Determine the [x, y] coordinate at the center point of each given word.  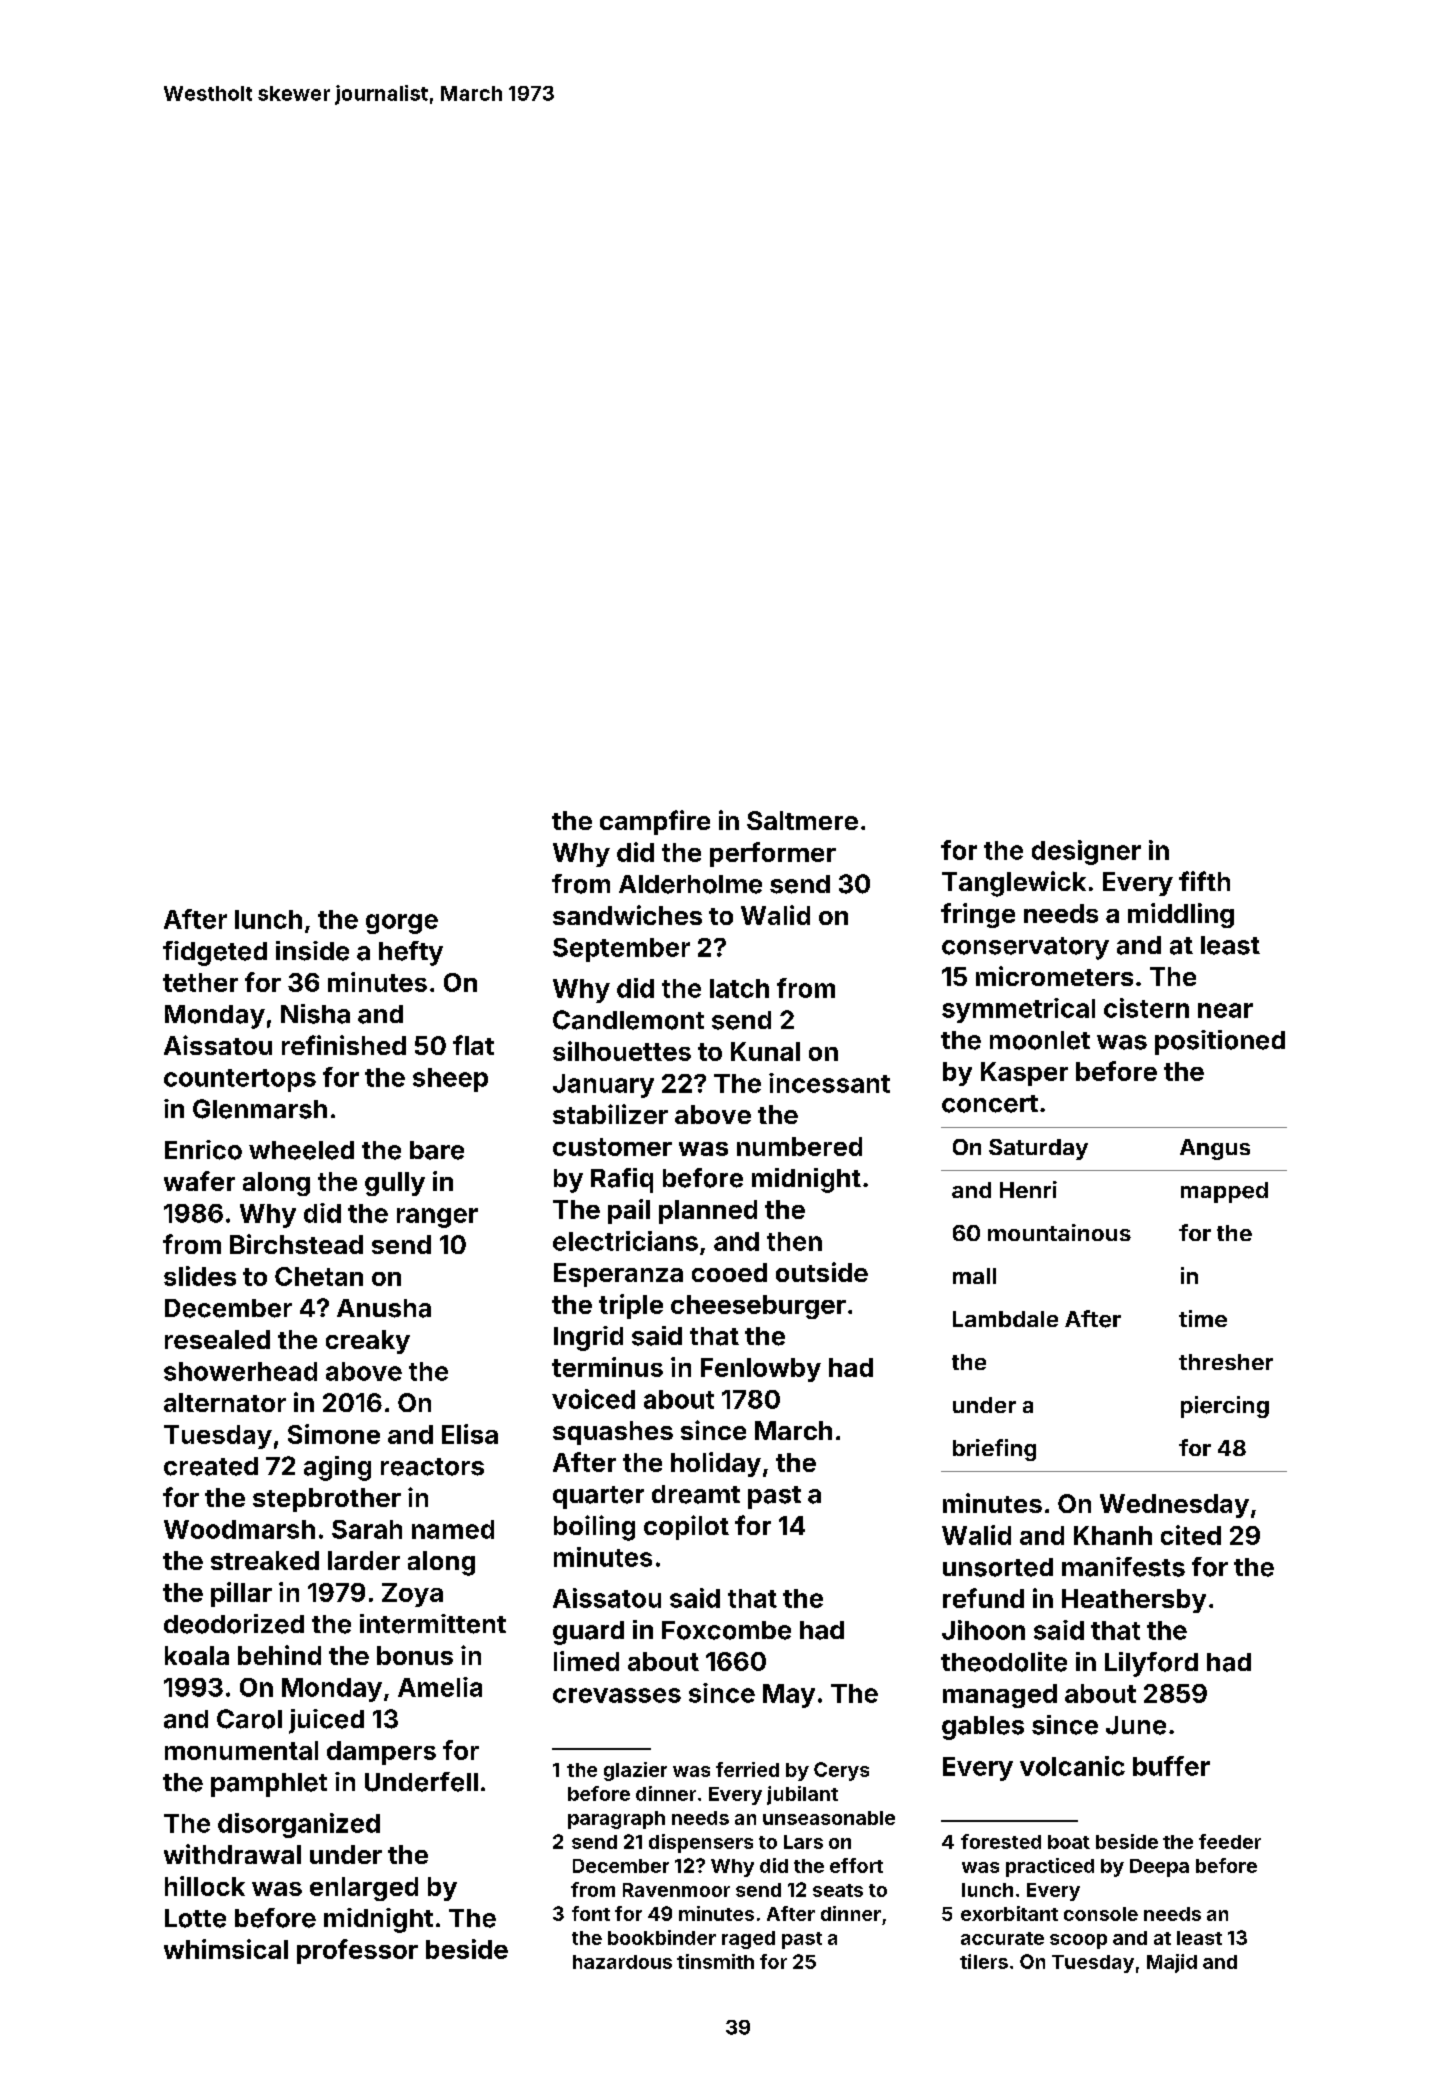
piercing [1225, 1407]
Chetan [319, 1276]
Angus [1215, 1149]
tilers [984, 1961]
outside [822, 1272]
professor [357, 1951]
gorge [402, 924]
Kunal [765, 1051]
